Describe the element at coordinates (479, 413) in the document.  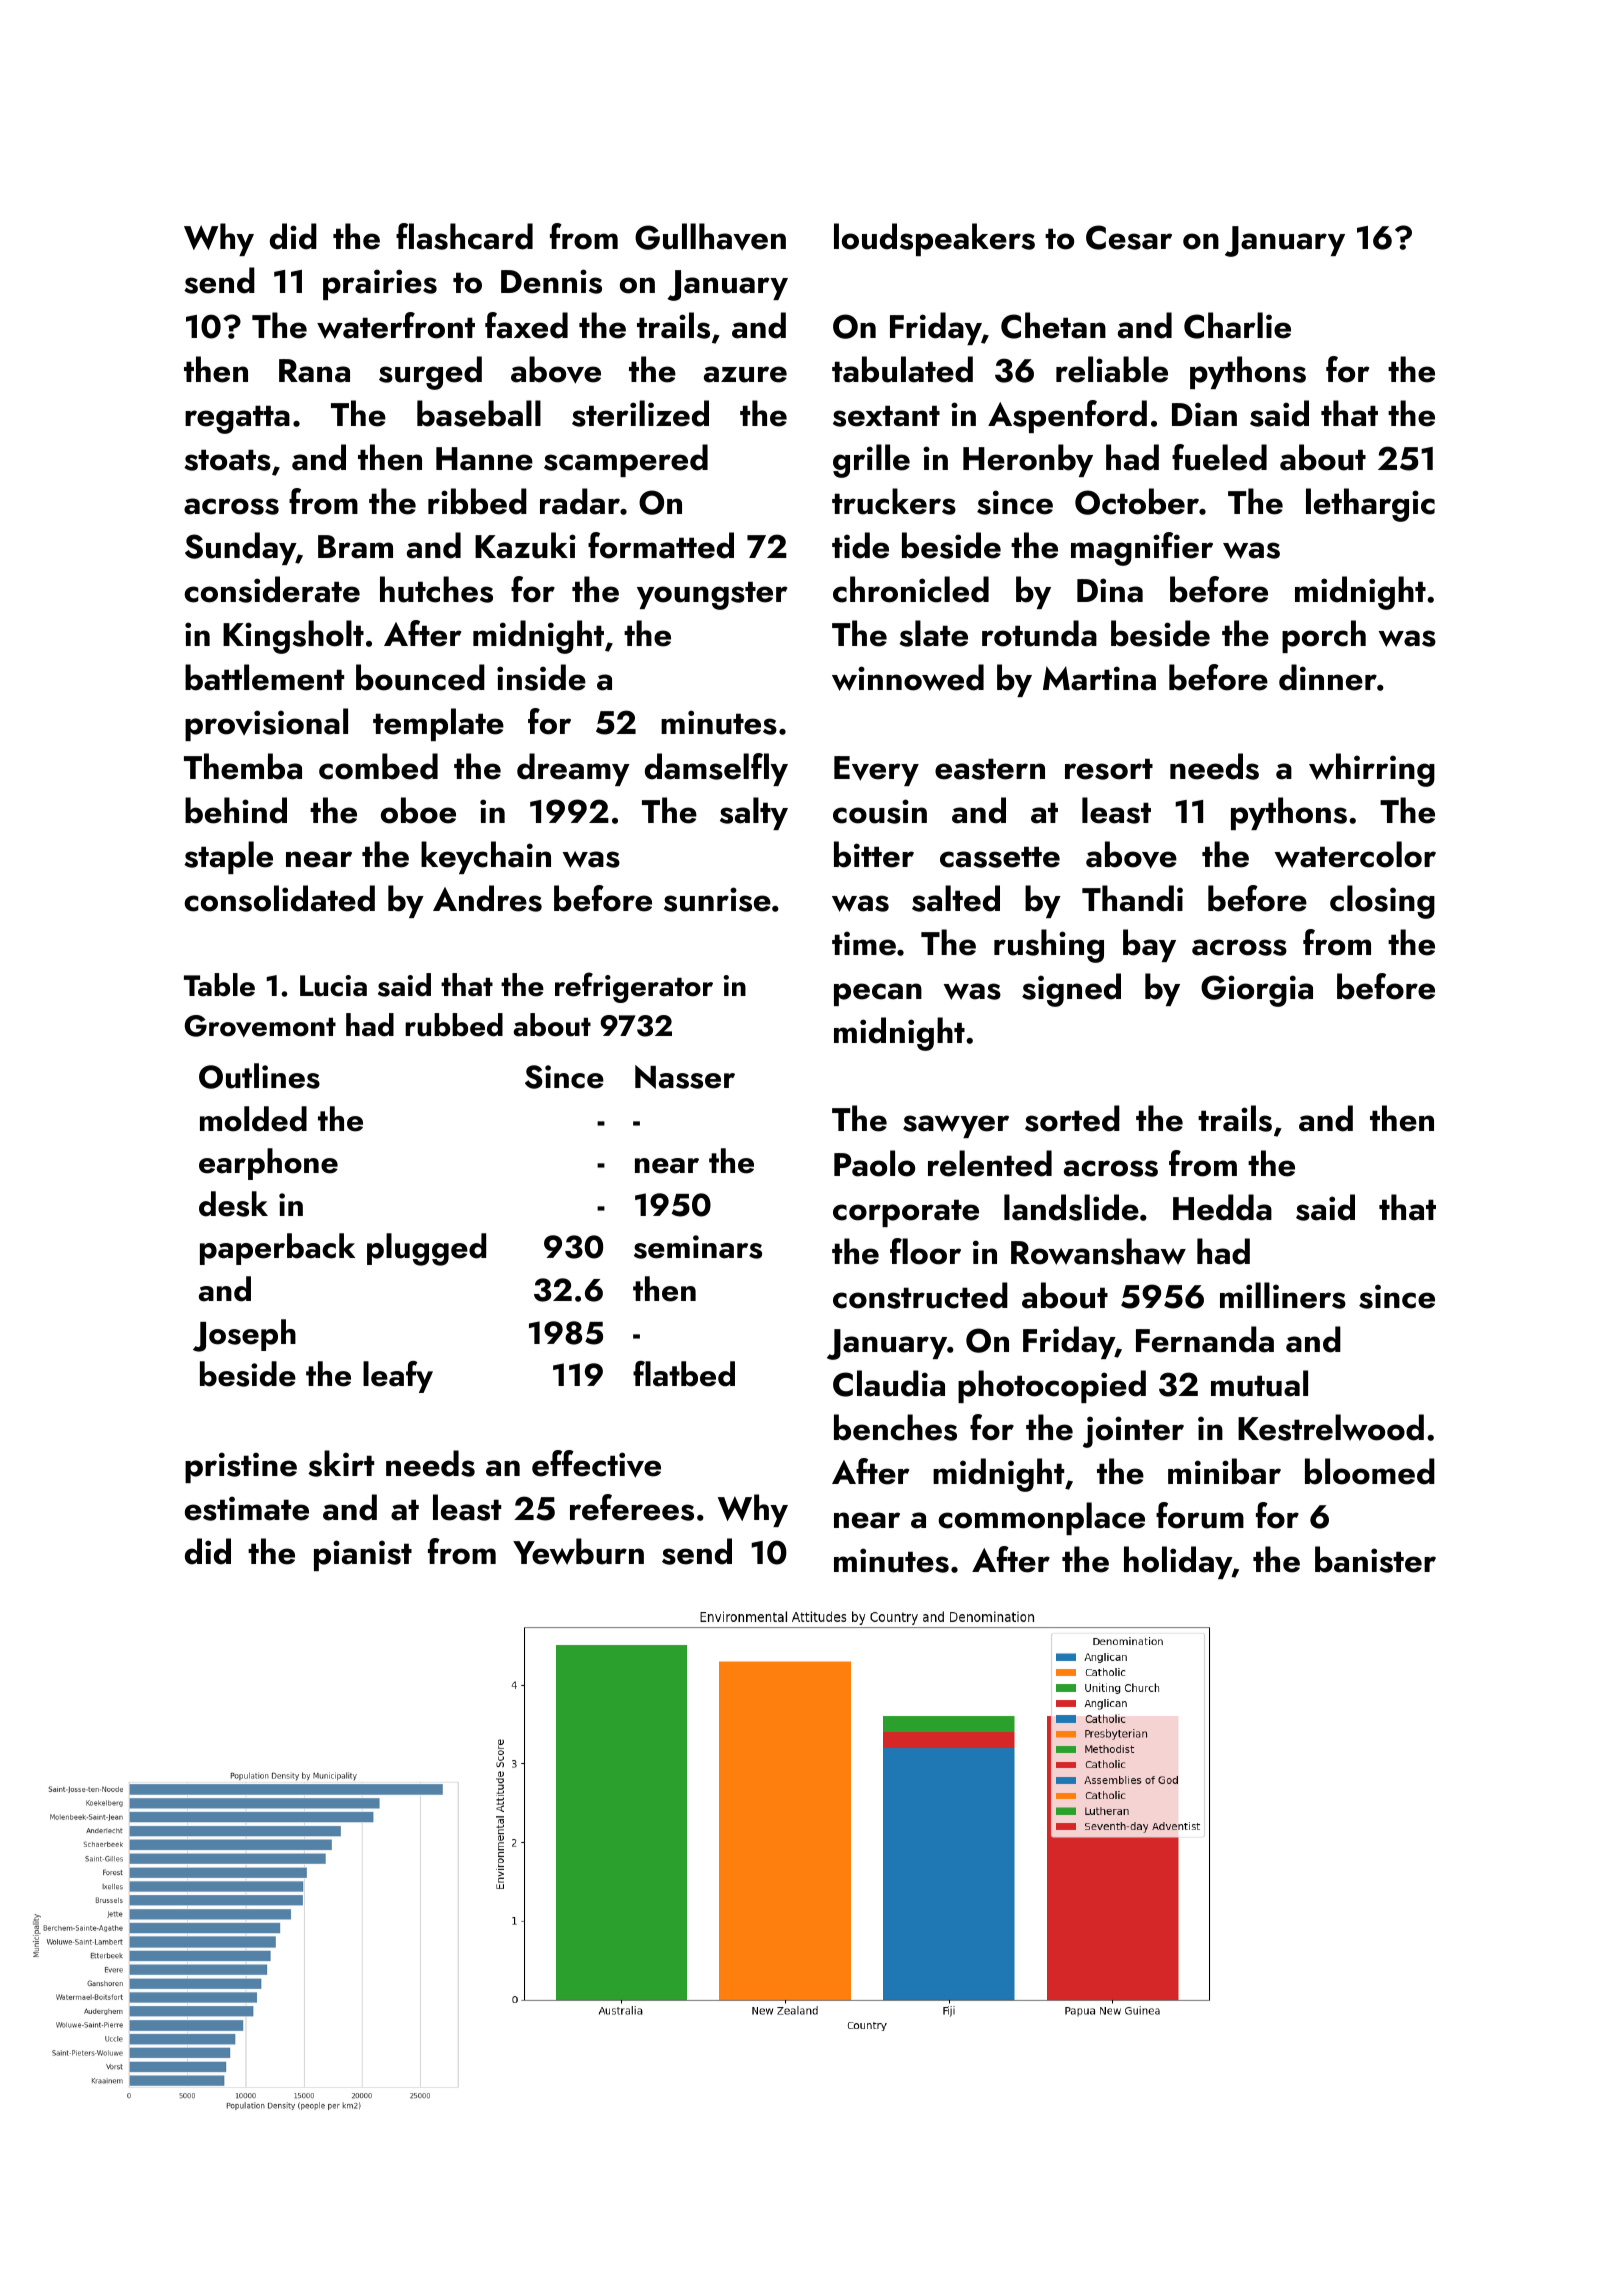
I see `baseball` at that location.
